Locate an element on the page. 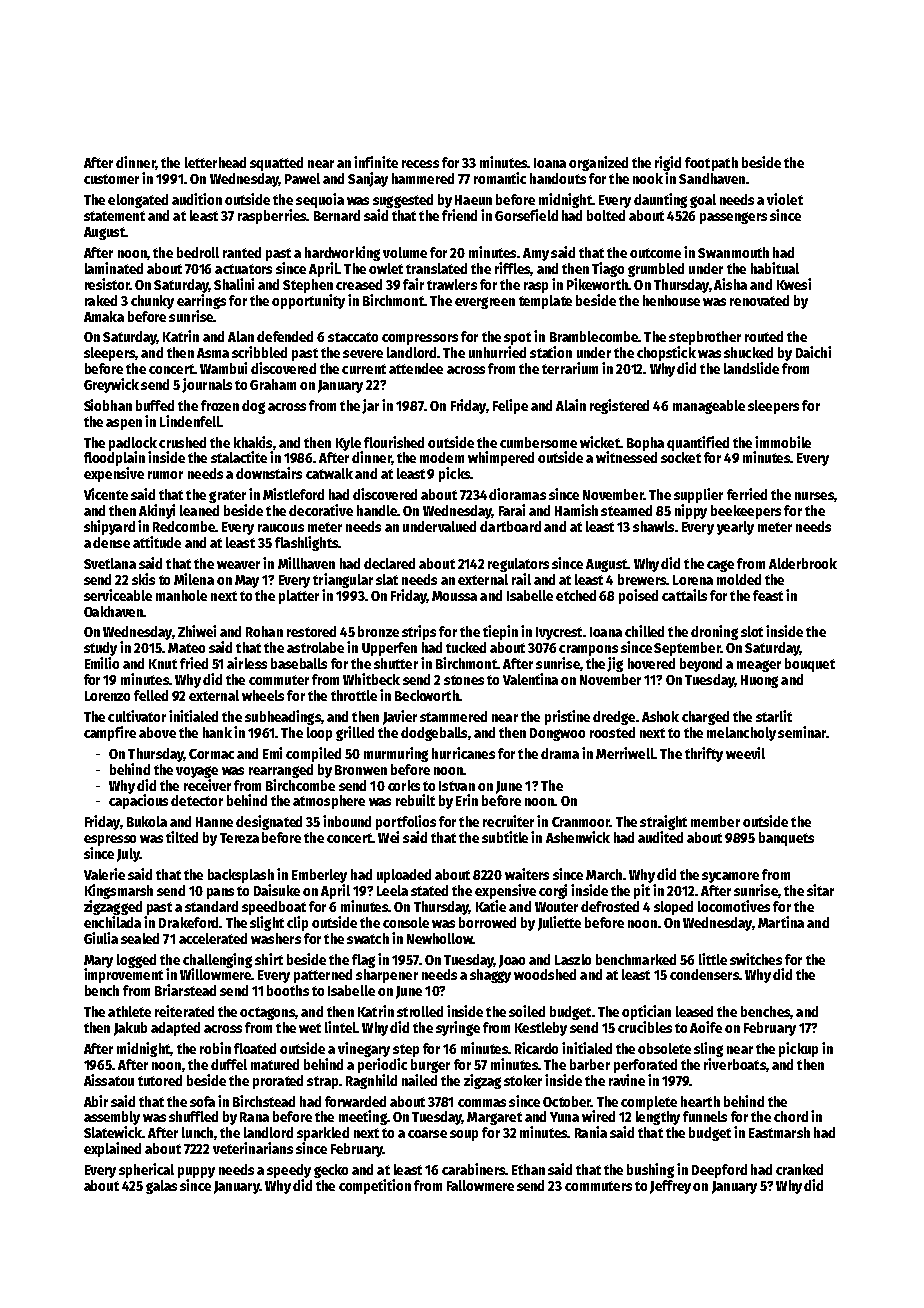 The image size is (924, 1308). rigid is located at coordinates (668, 163).
